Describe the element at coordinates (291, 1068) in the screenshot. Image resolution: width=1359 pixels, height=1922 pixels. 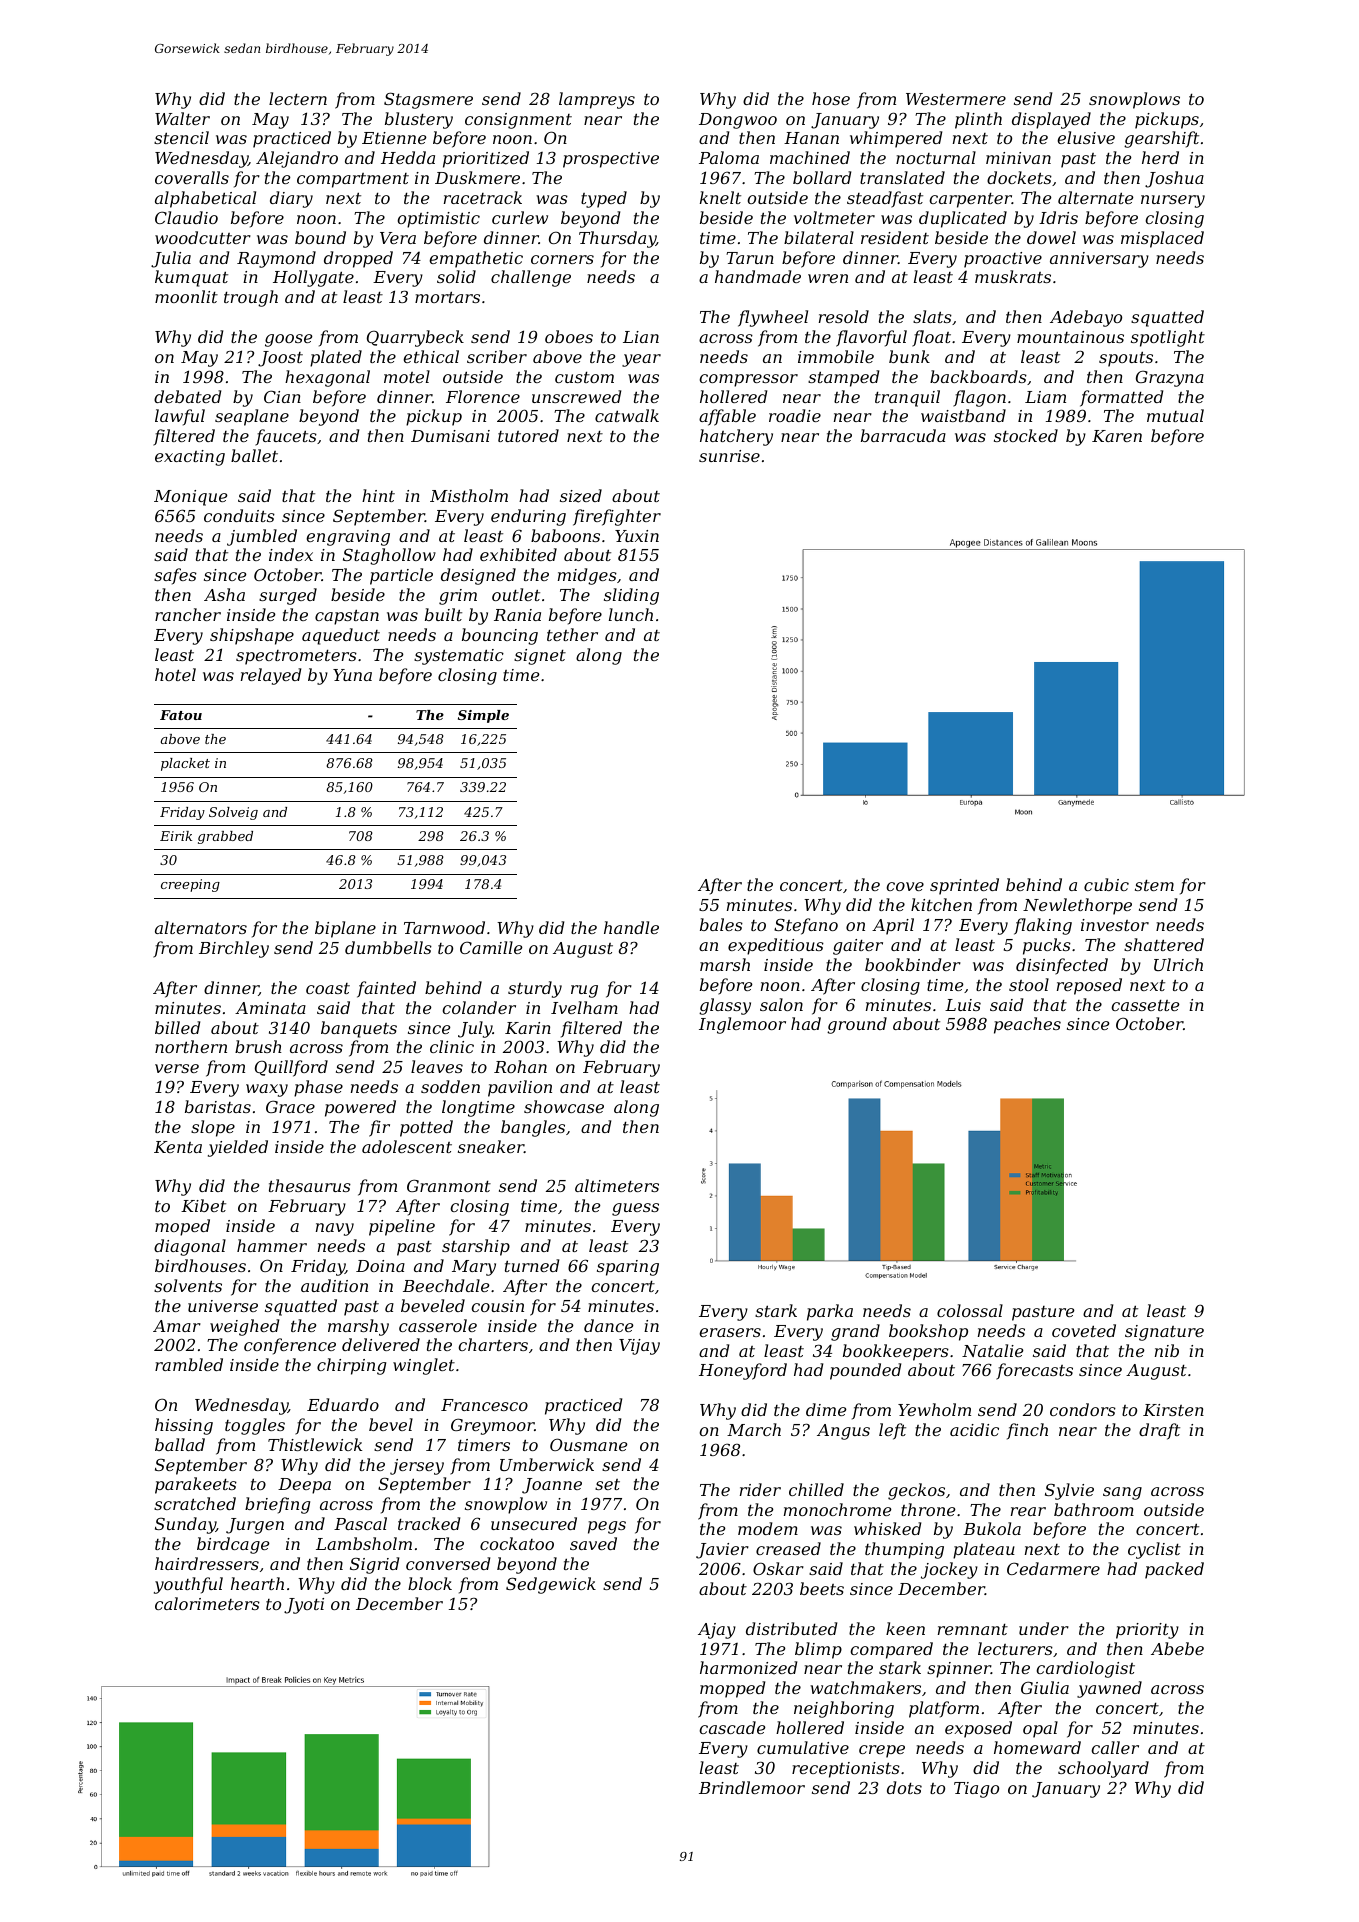
I see `Quillford` at that location.
